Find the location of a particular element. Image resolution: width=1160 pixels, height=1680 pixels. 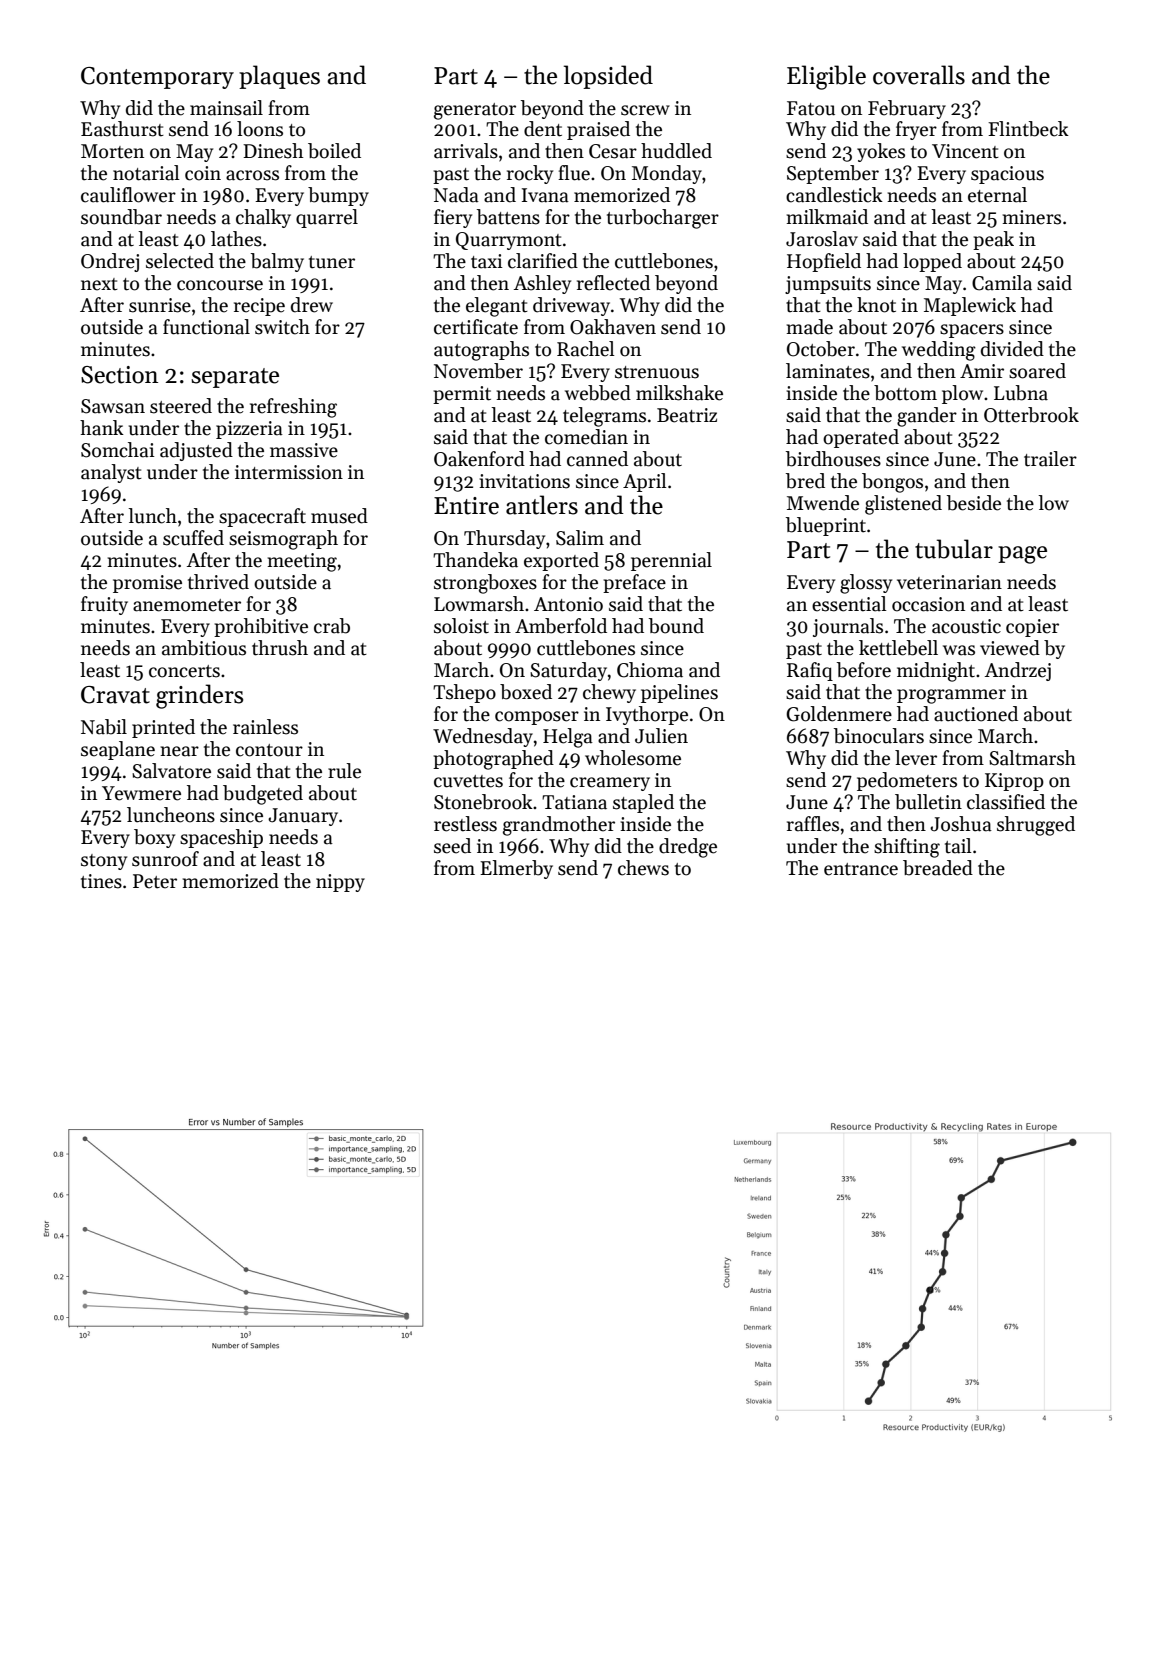

budgeted is located at coordinates (263, 795).
